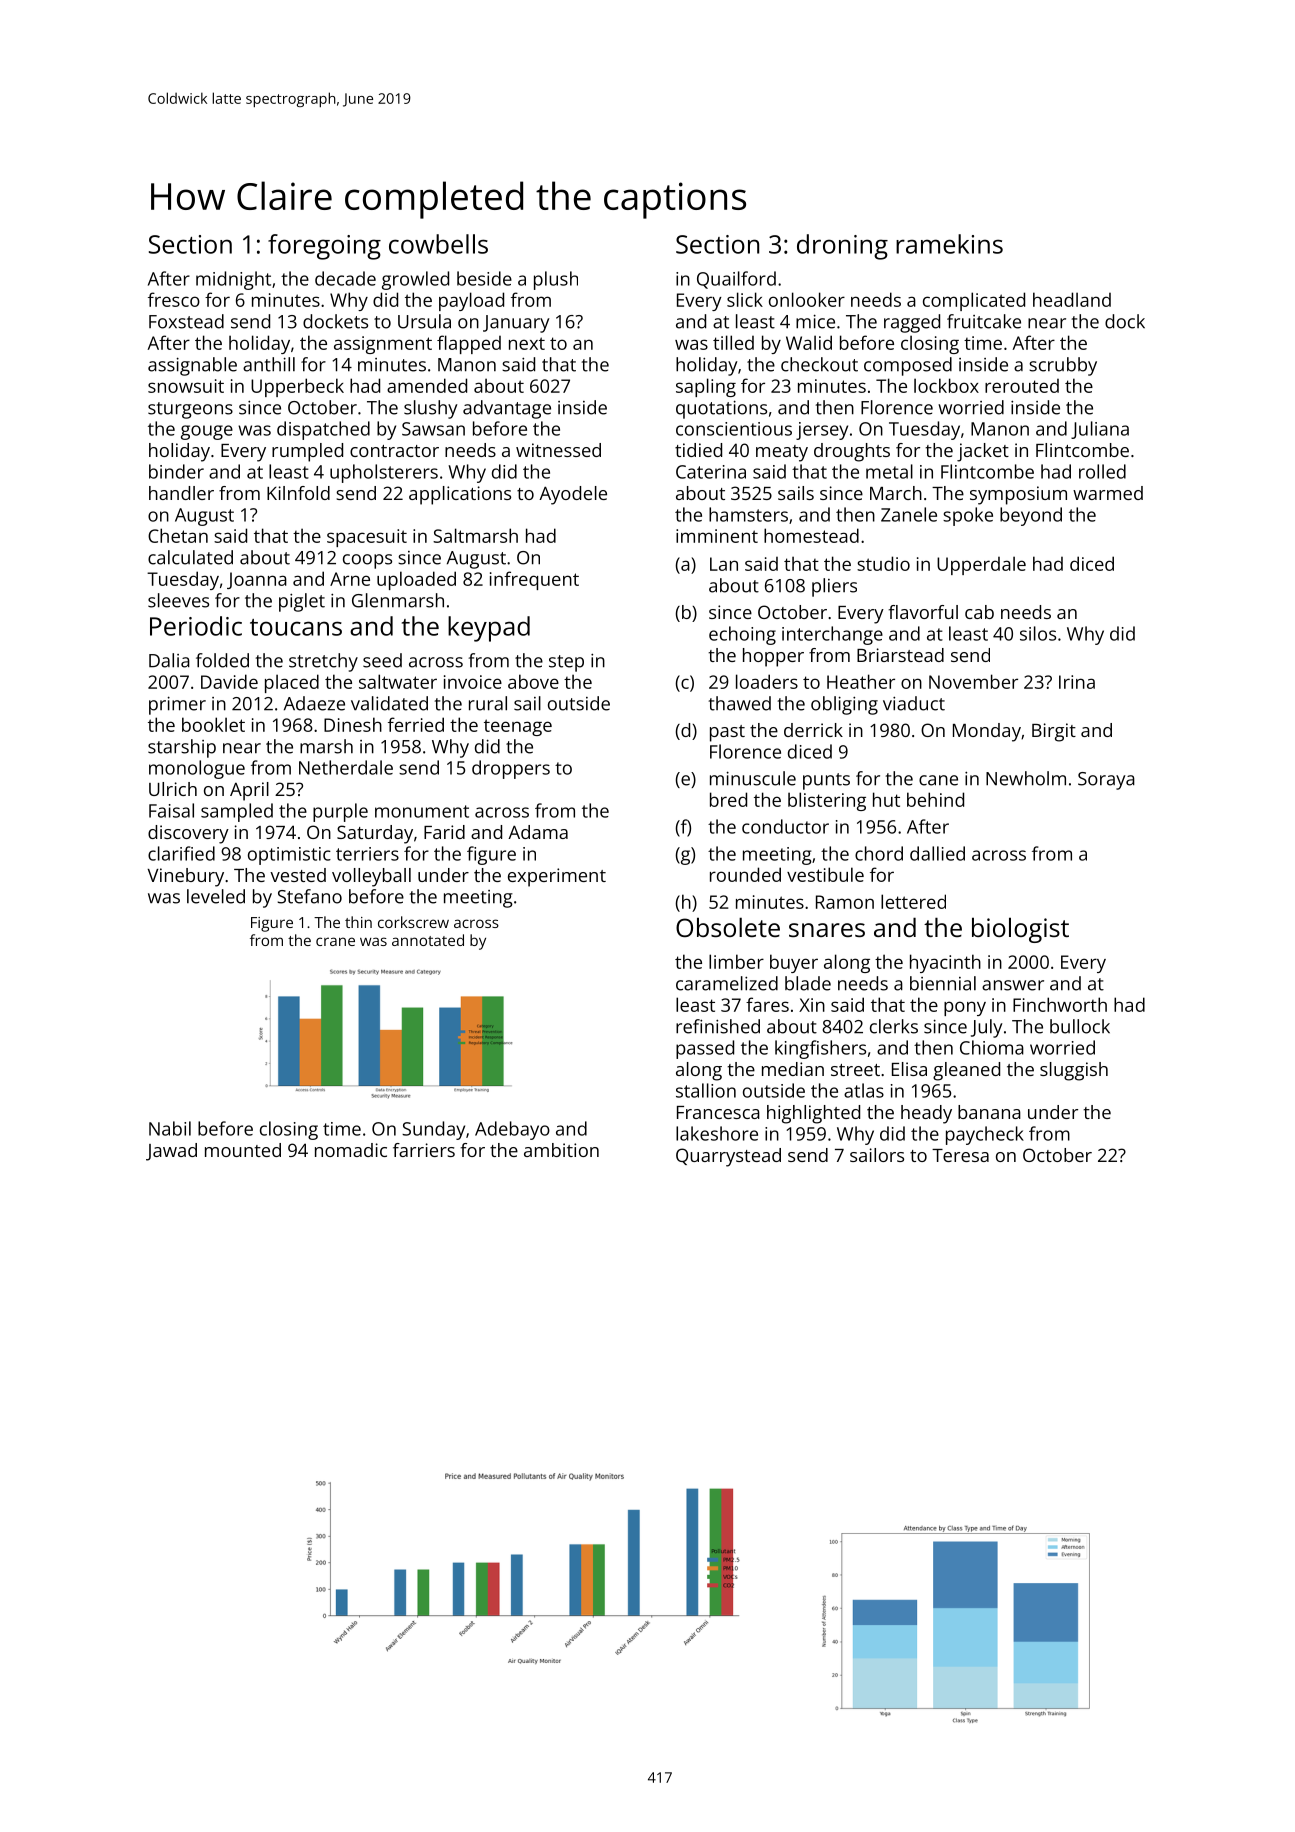 The image size is (1295, 1832). Describe the element at coordinates (324, 247) in the page. I see `foregoing` at that location.
